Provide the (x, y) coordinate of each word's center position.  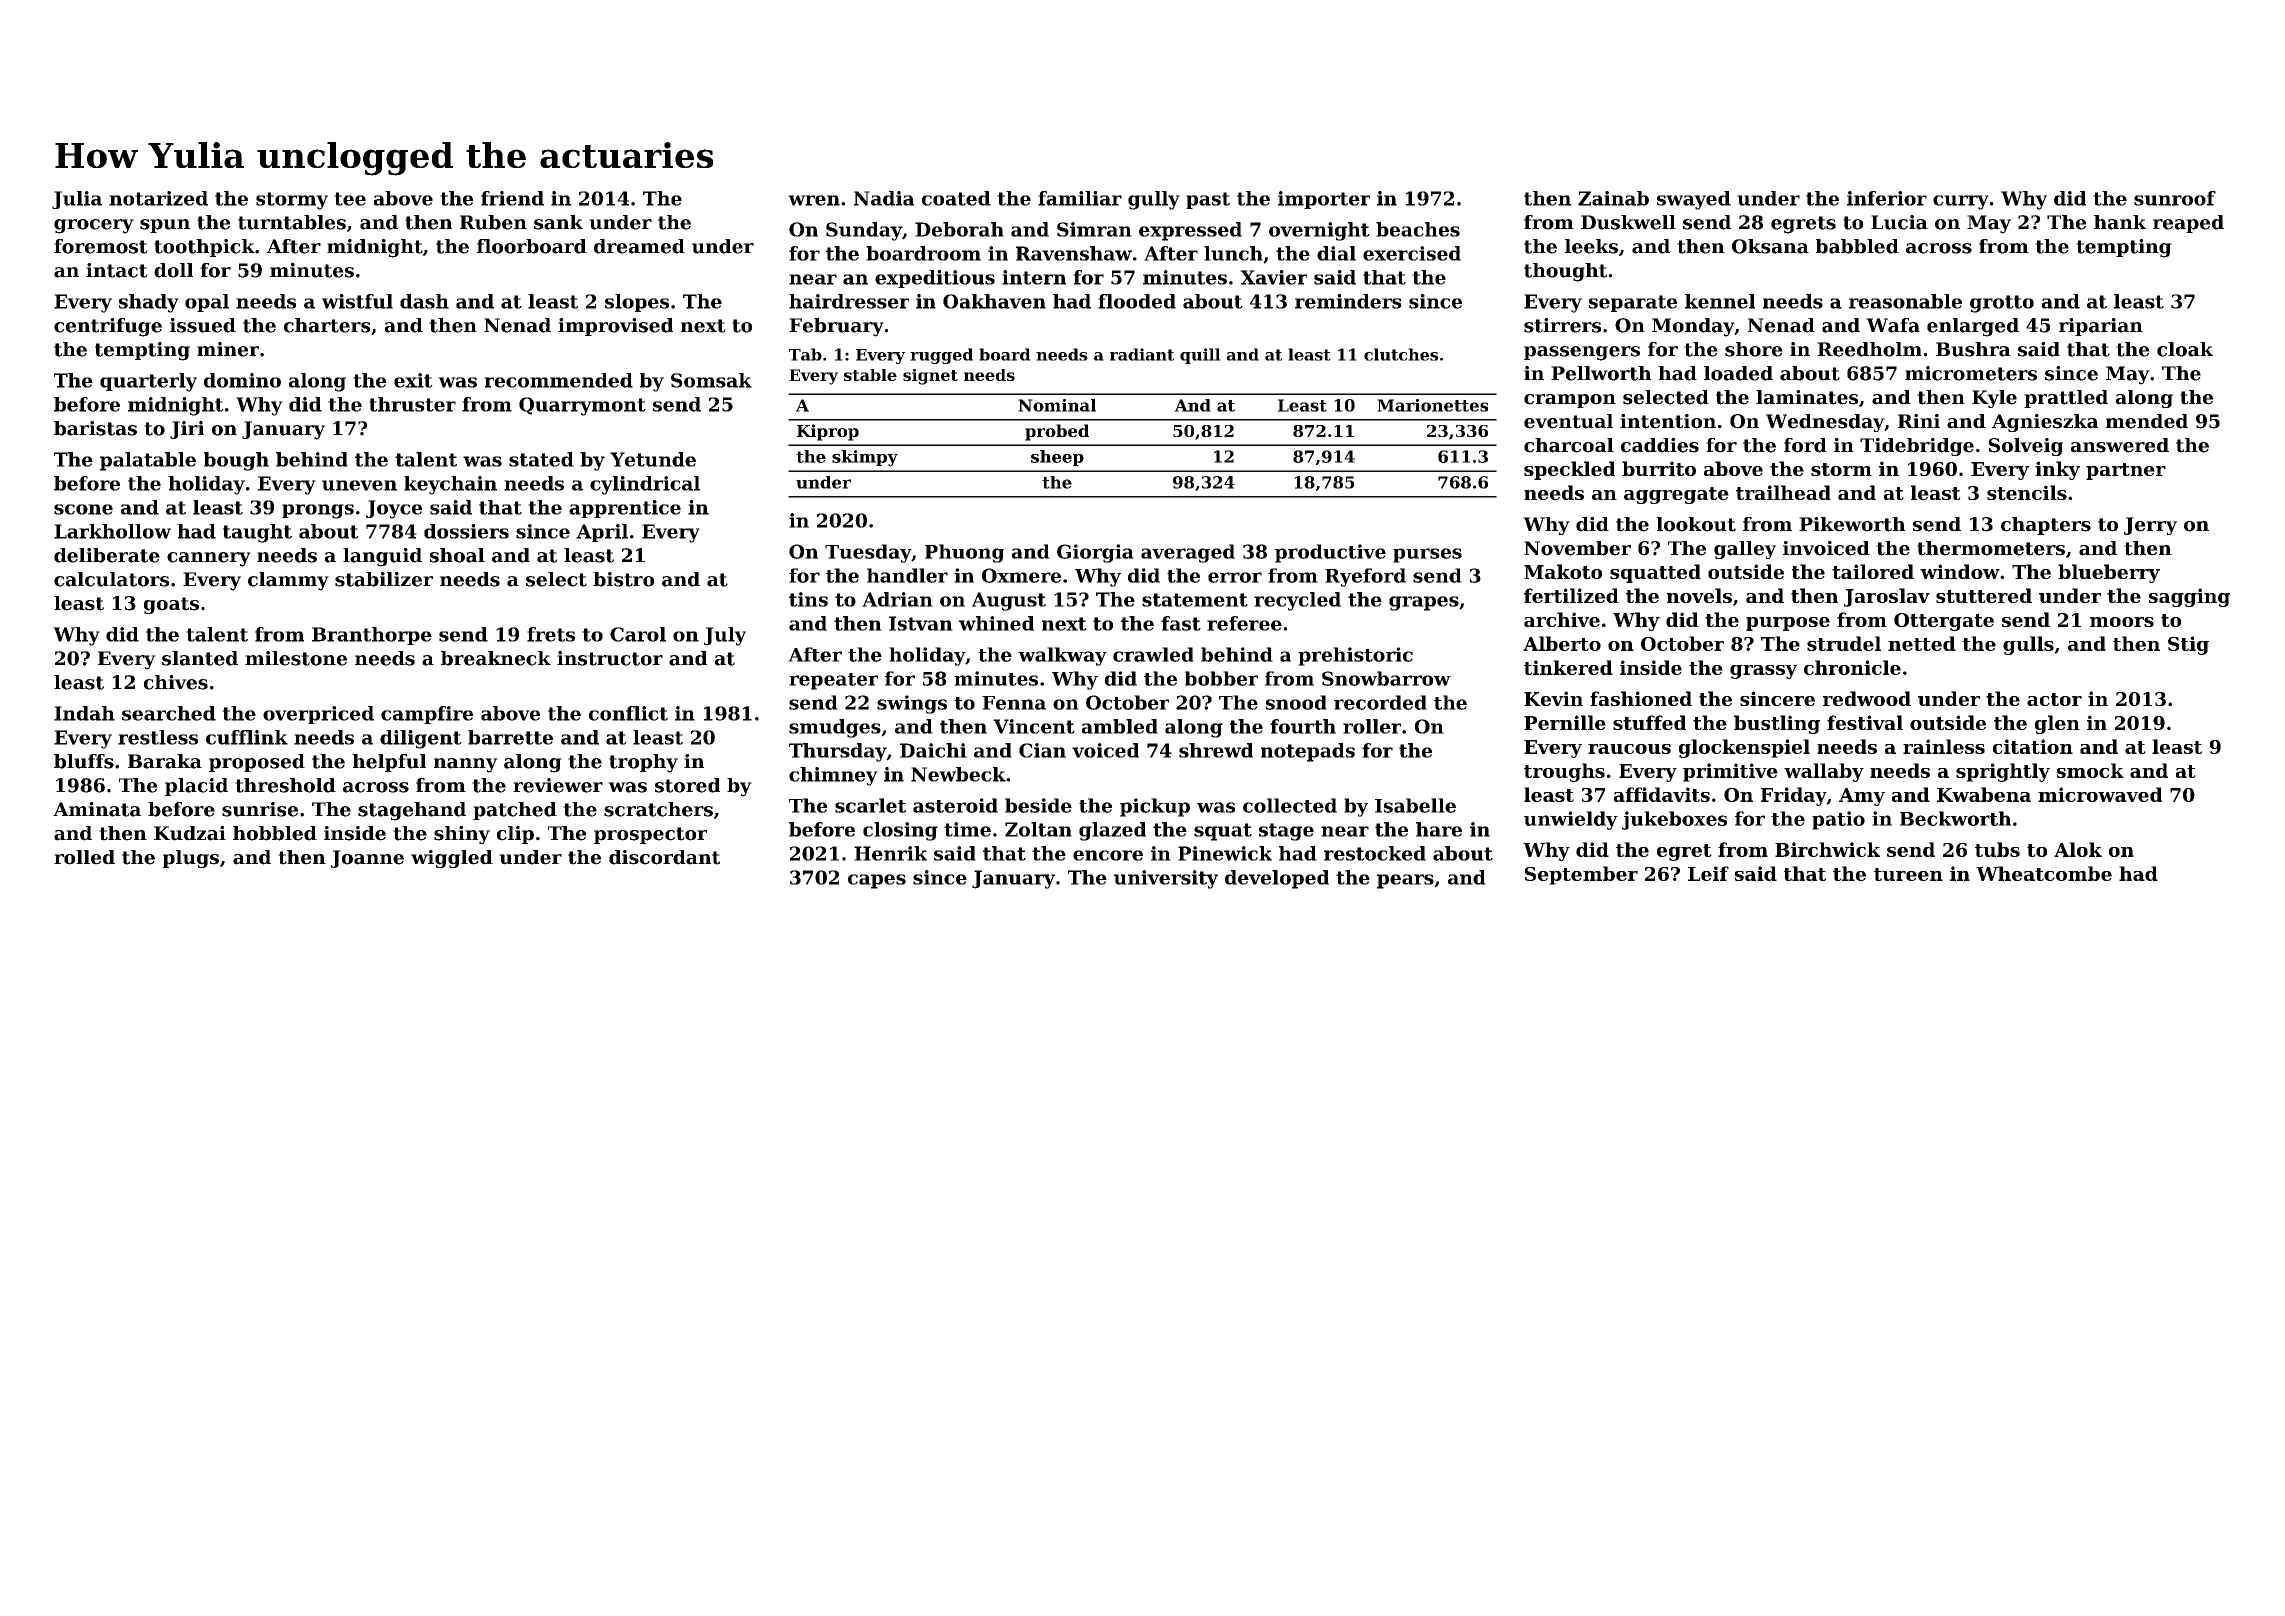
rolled (84, 857)
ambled (1120, 726)
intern (1034, 277)
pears (1405, 881)
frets (551, 634)
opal (207, 303)
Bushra (1973, 349)
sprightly (2003, 772)
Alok (2078, 849)
